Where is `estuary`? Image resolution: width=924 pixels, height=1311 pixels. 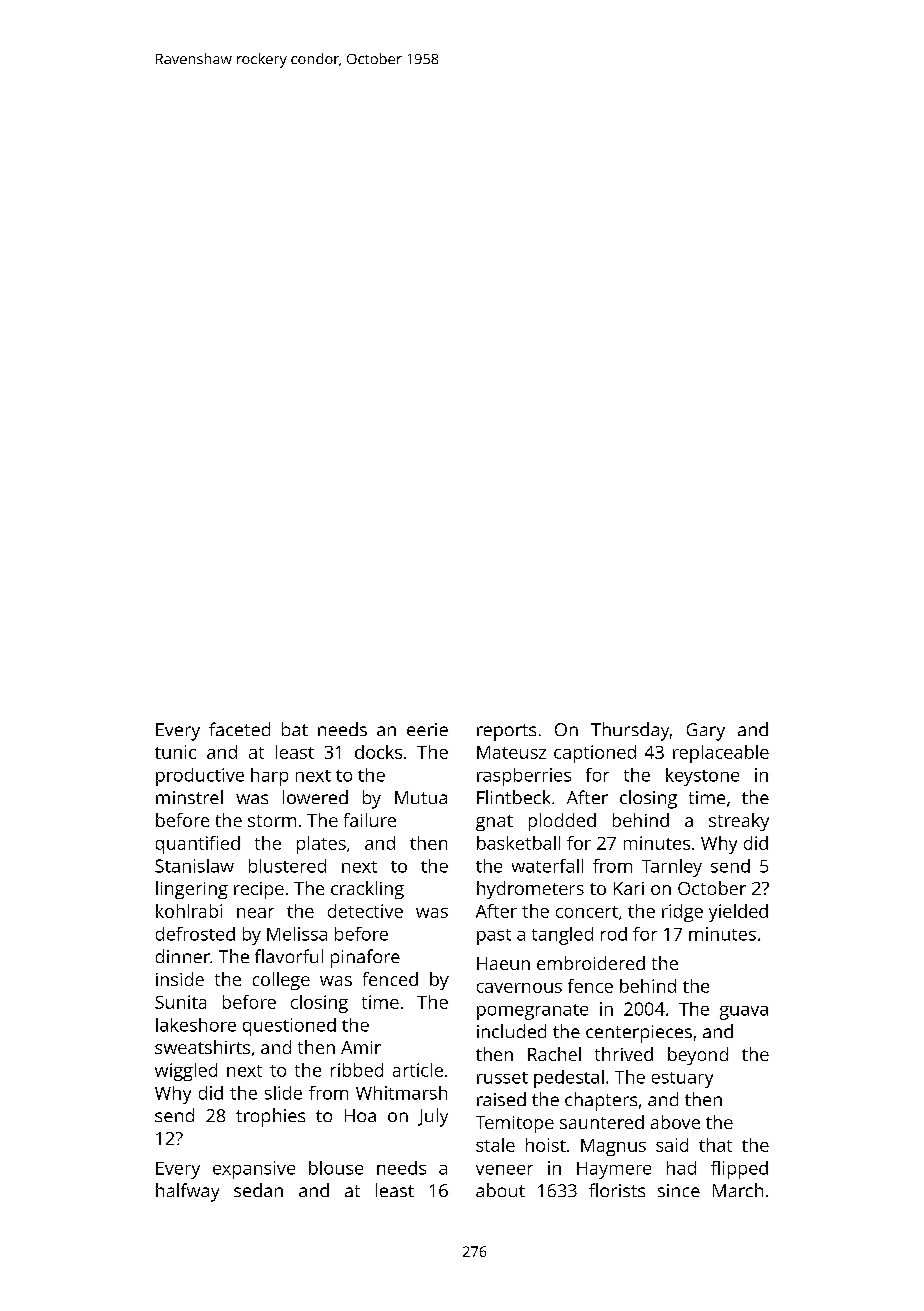 estuary is located at coordinates (682, 1080).
